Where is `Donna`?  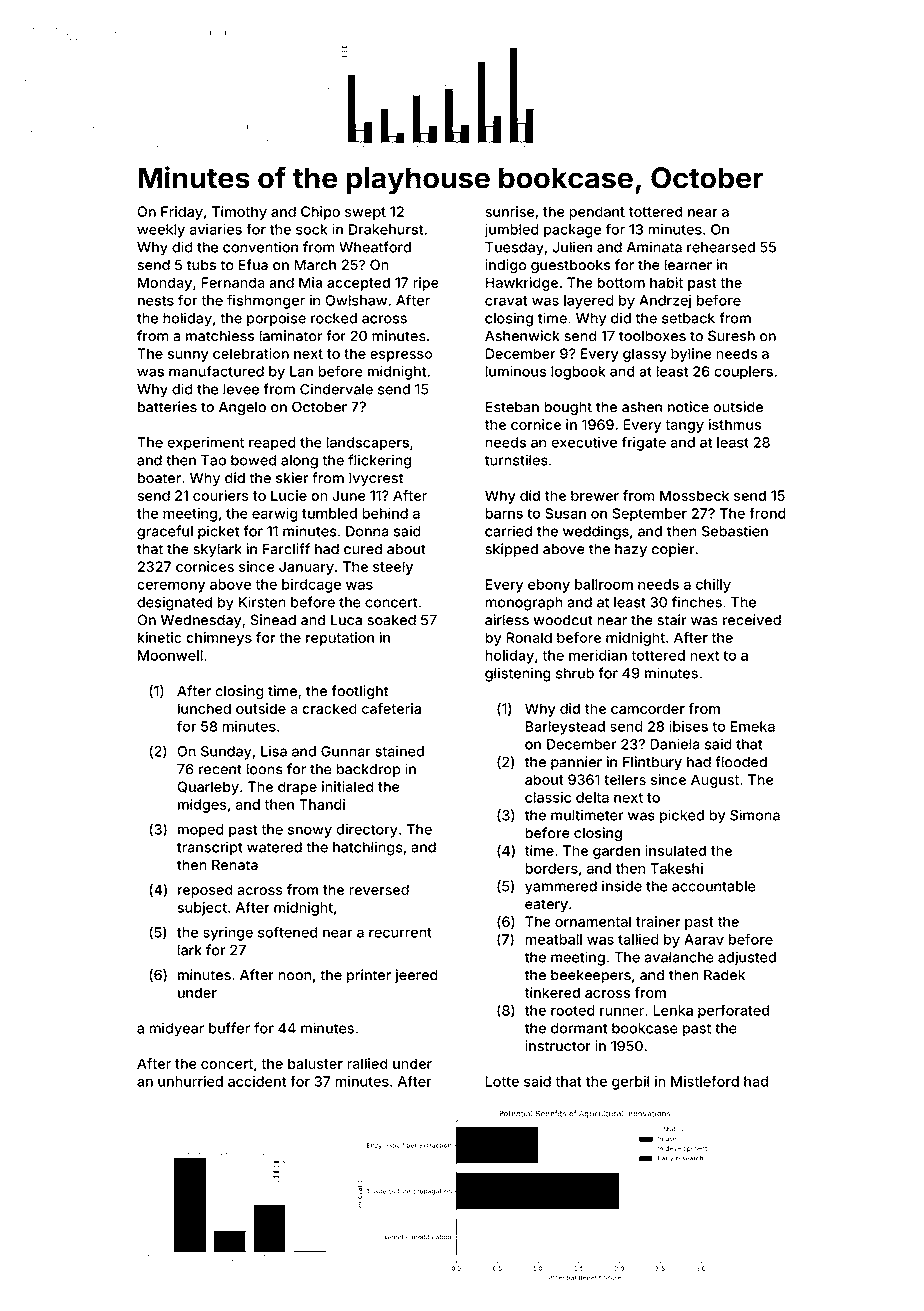 Donna is located at coordinates (367, 531).
